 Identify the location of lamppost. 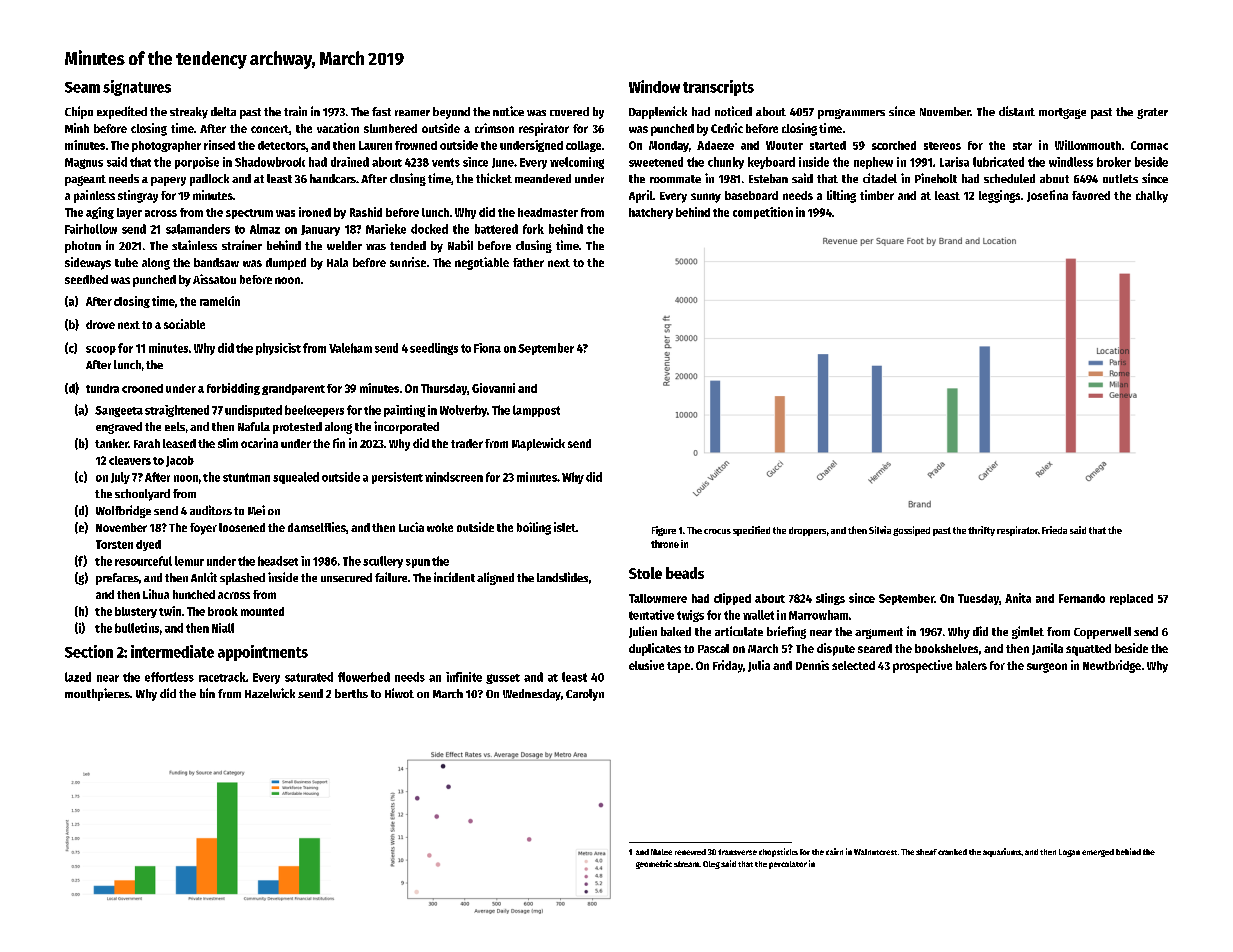
(536, 411).
